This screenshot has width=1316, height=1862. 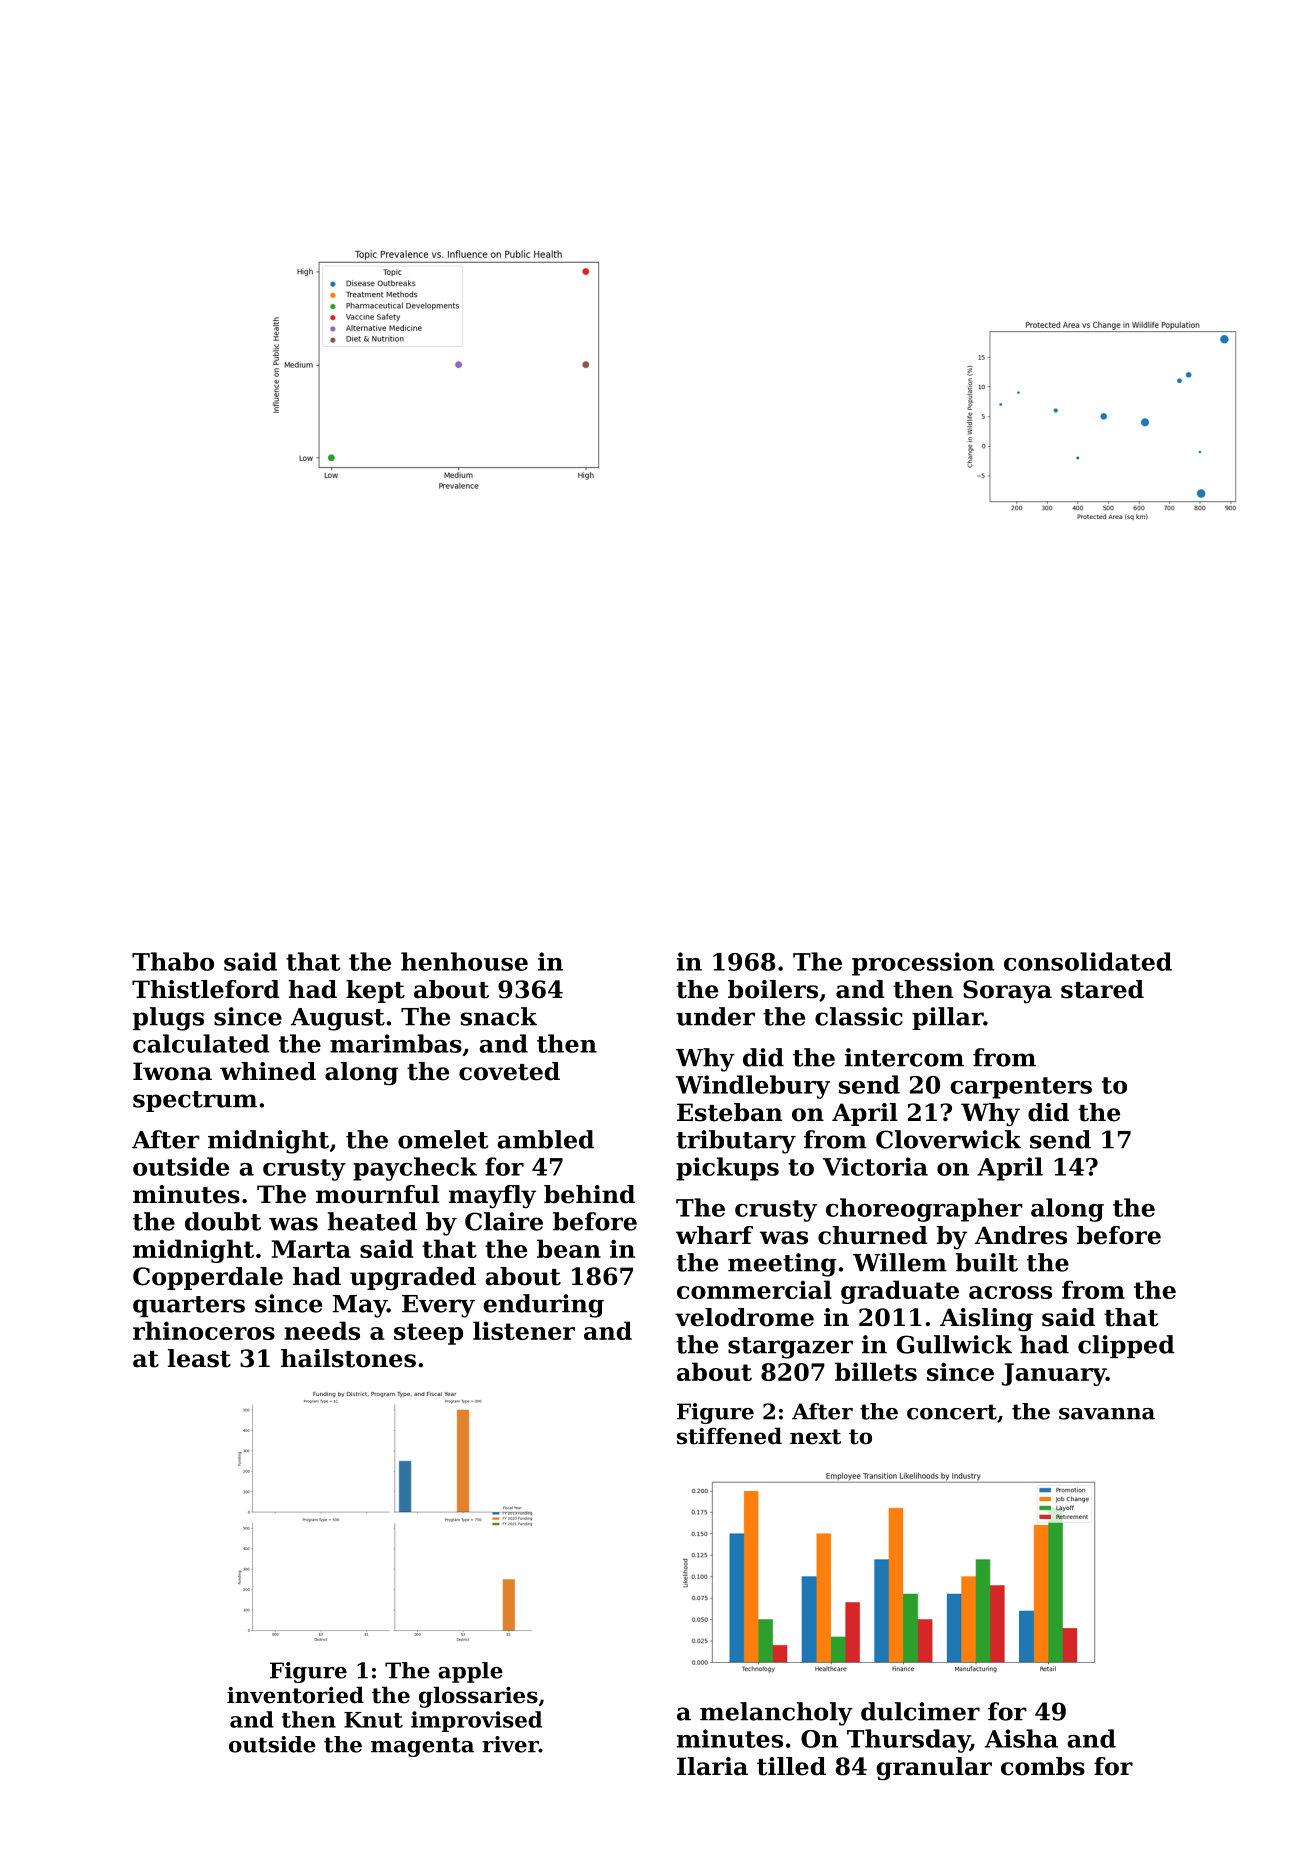 I want to click on marimbas, so click(x=396, y=1043).
